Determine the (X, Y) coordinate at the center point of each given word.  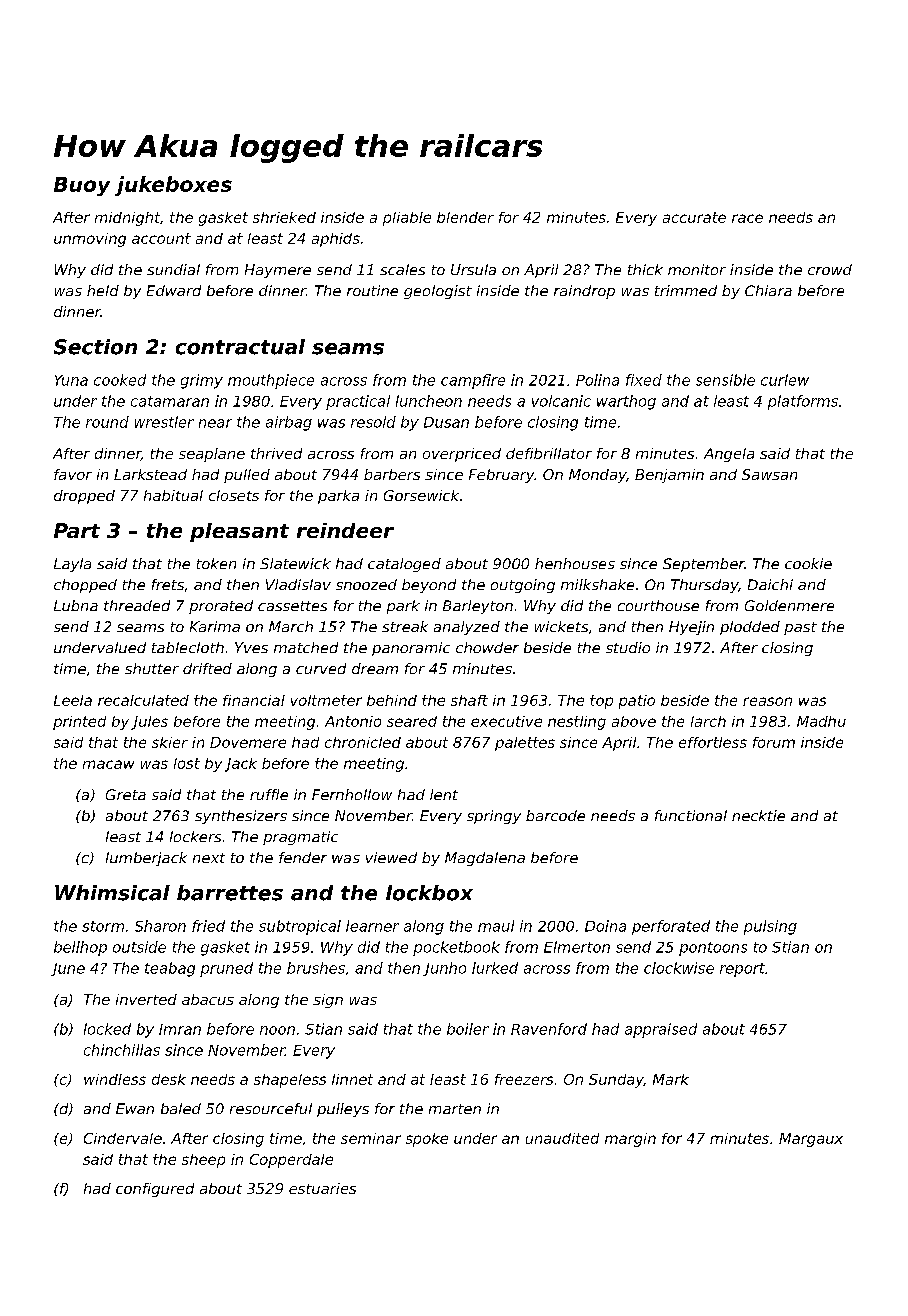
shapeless (290, 1081)
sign (328, 1001)
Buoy (82, 186)
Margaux (811, 1140)
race (747, 218)
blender (465, 217)
